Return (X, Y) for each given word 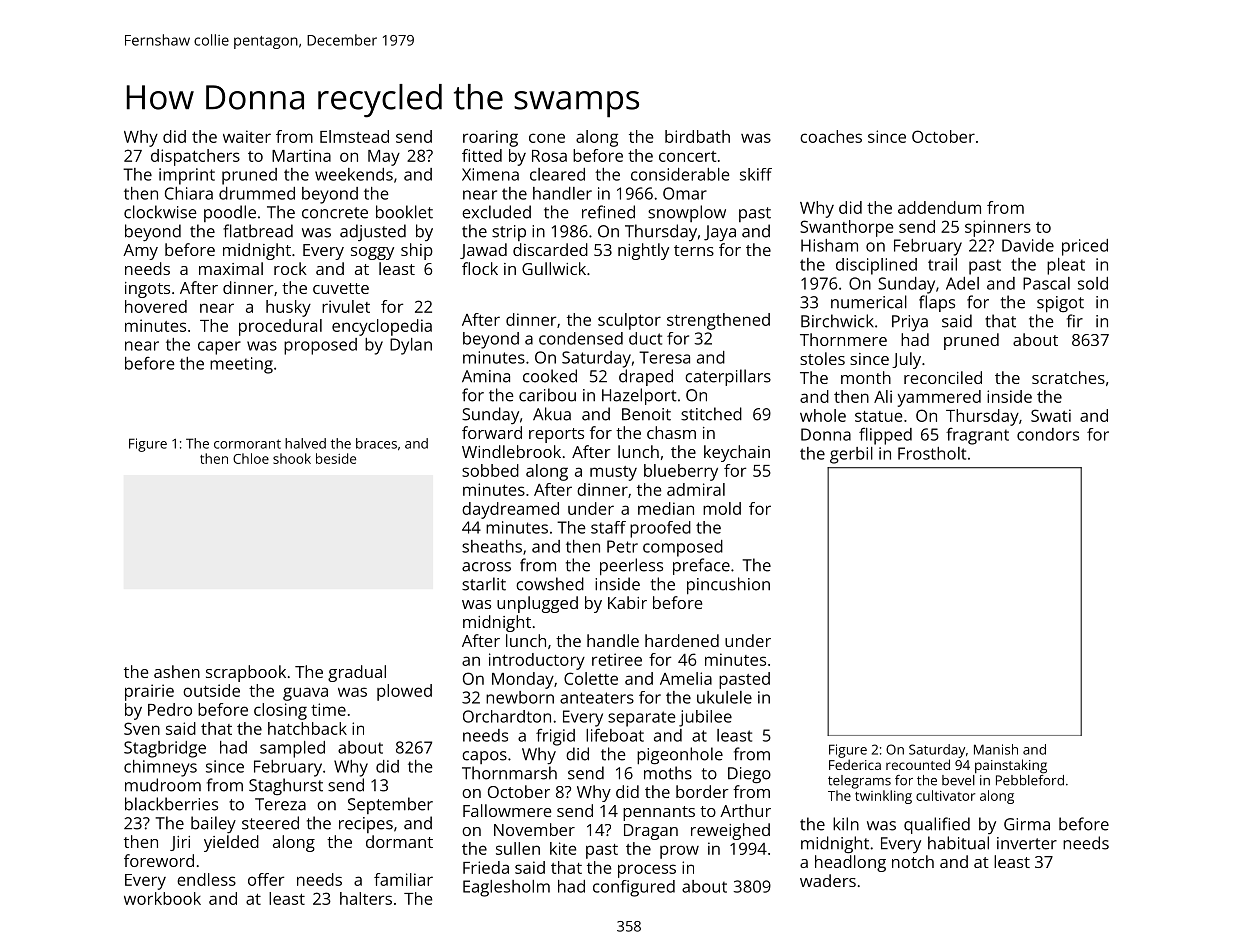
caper (219, 348)
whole (823, 415)
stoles (822, 358)
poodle (230, 213)
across (486, 567)
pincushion (728, 586)
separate (642, 719)
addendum (939, 207)
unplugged (537, 604)
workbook (162, 898)
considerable (680, 174)
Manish (996, 749)
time (328, 709)
